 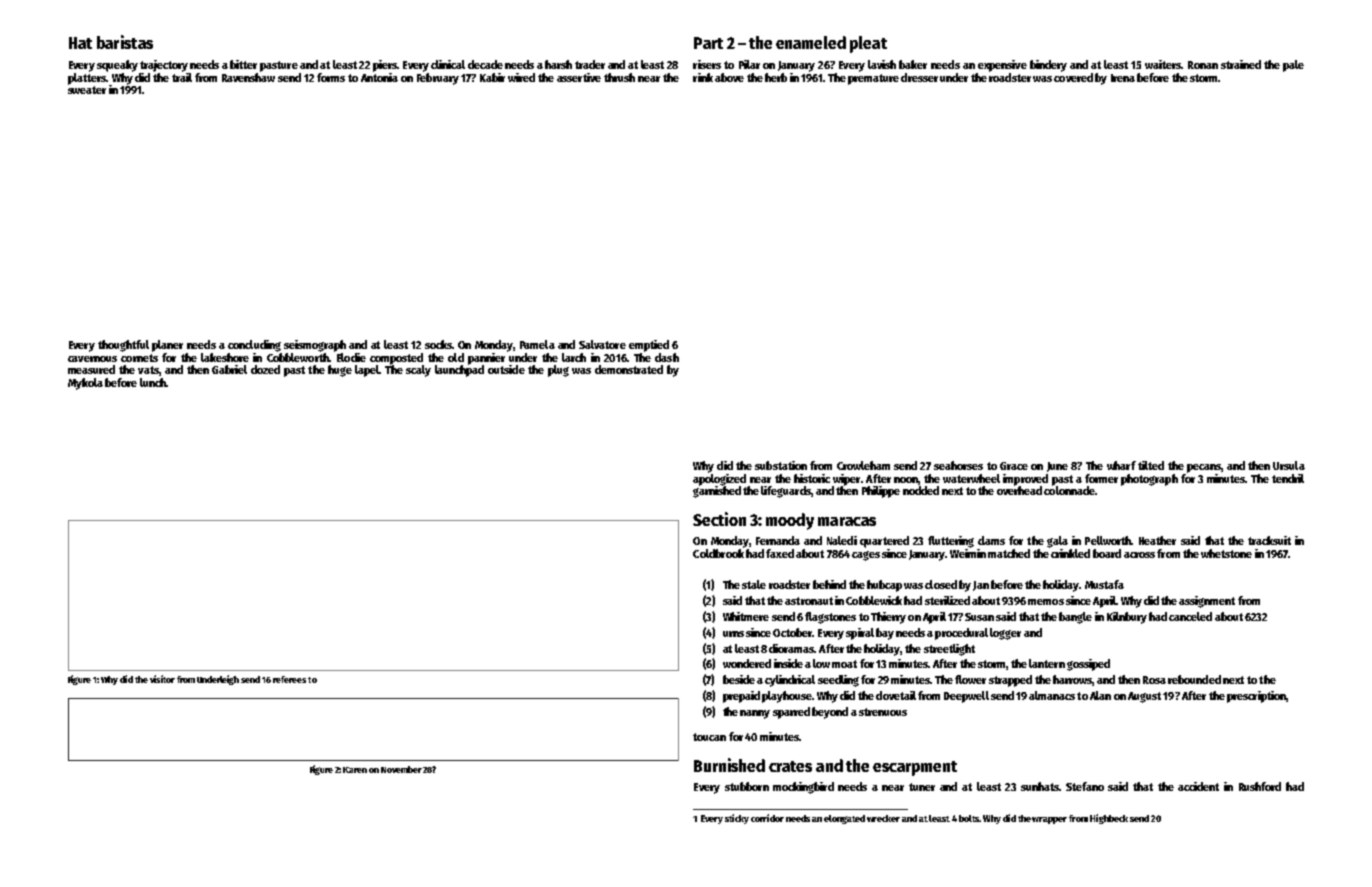 What do you see at coordinates (844, 819) in the image?
I see `elongated` at bounding box center [844, 819].
